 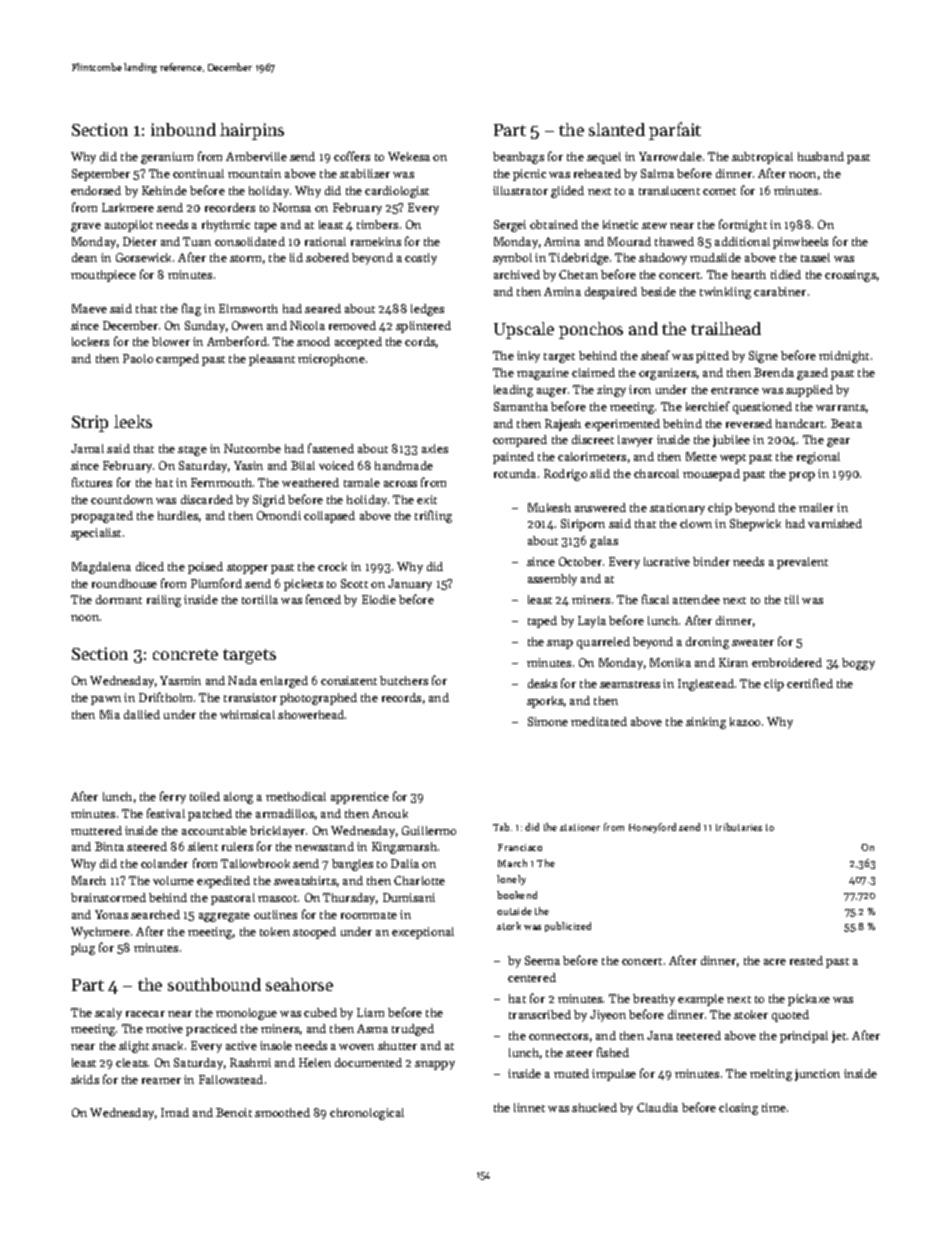 I want to click on costly, so click(x=421, y=259).
